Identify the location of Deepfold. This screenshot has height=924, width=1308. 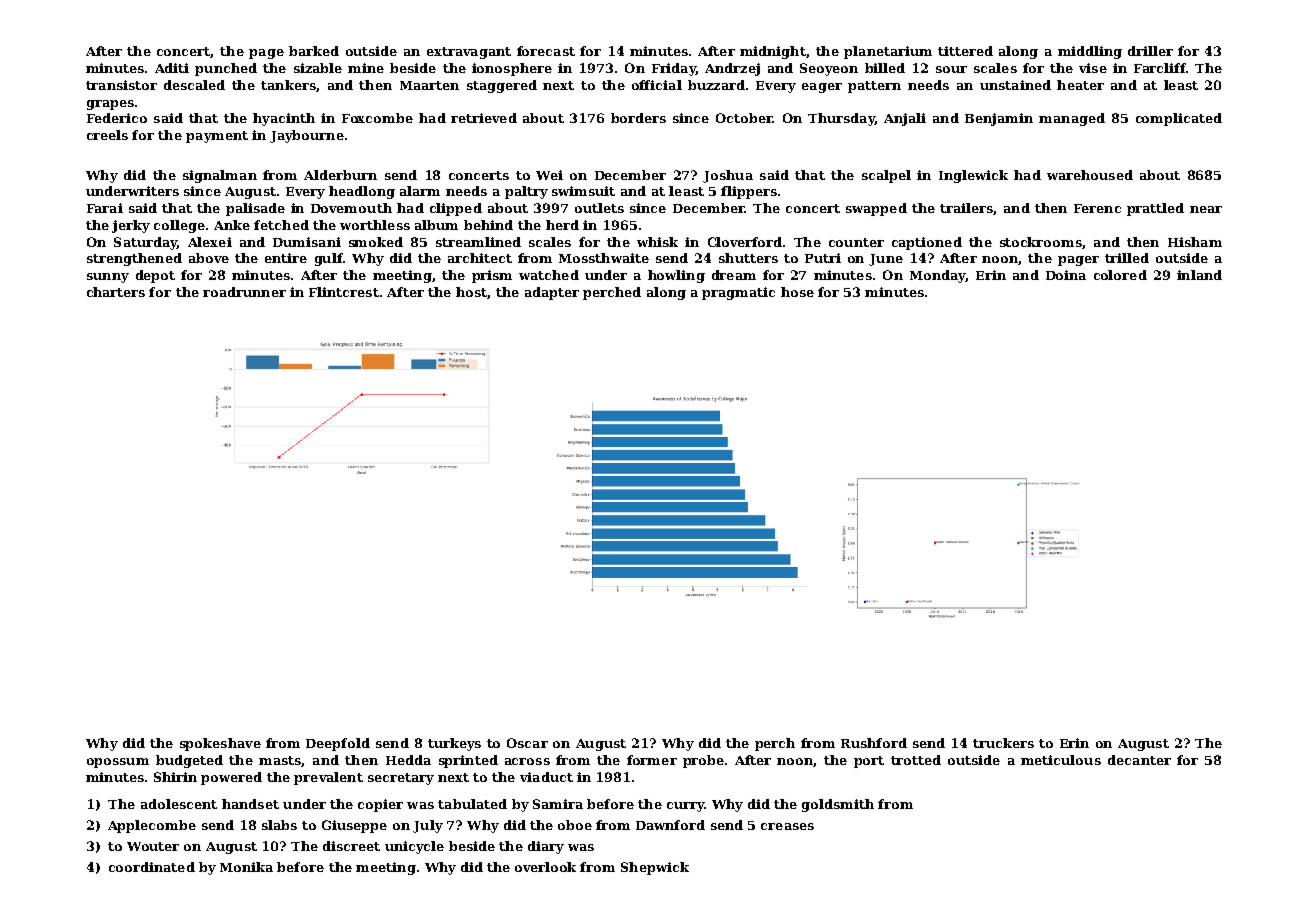
(338, 744).
